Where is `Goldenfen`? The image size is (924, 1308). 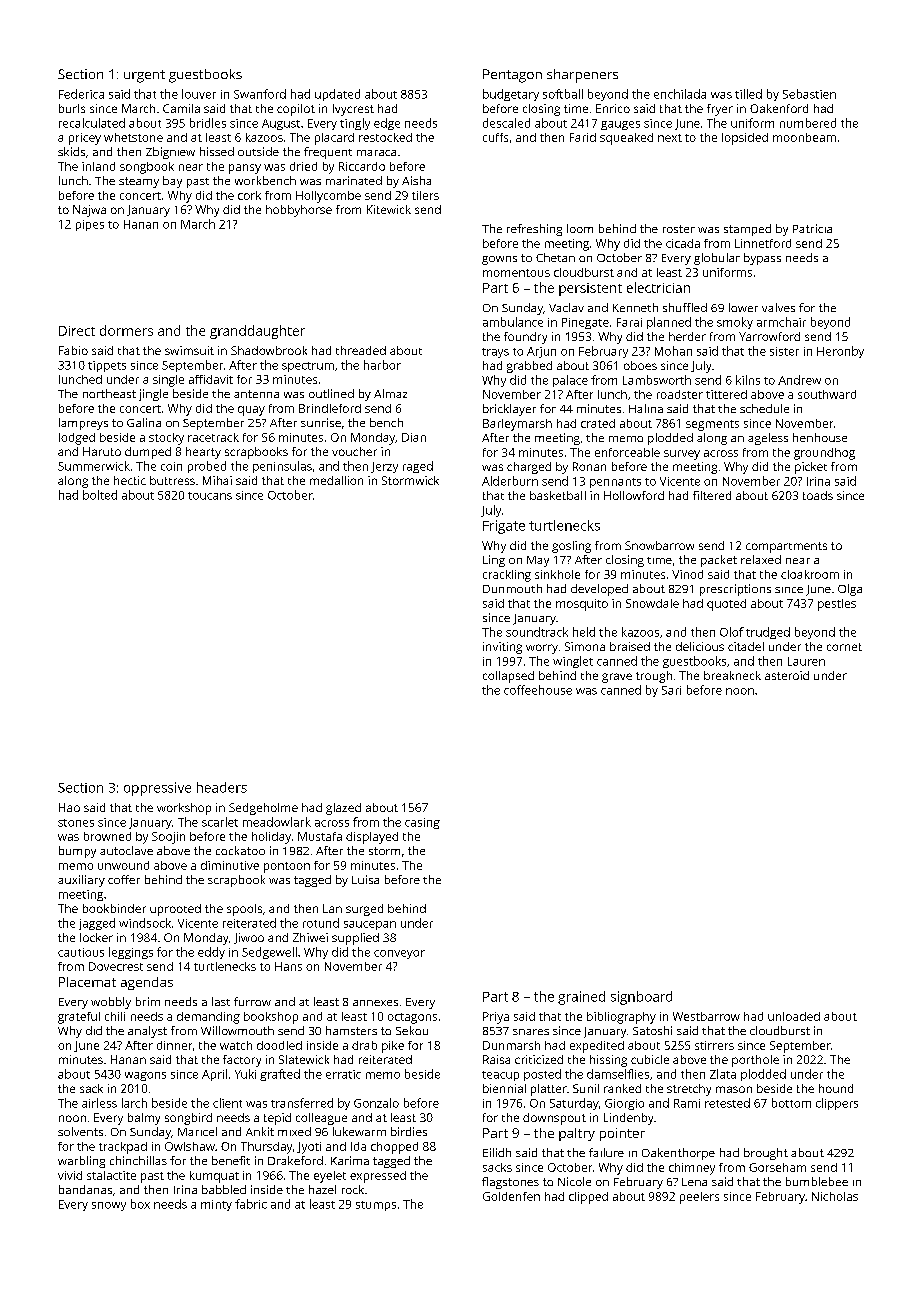 Goldenfen is located at coordinates (511, 1196).
